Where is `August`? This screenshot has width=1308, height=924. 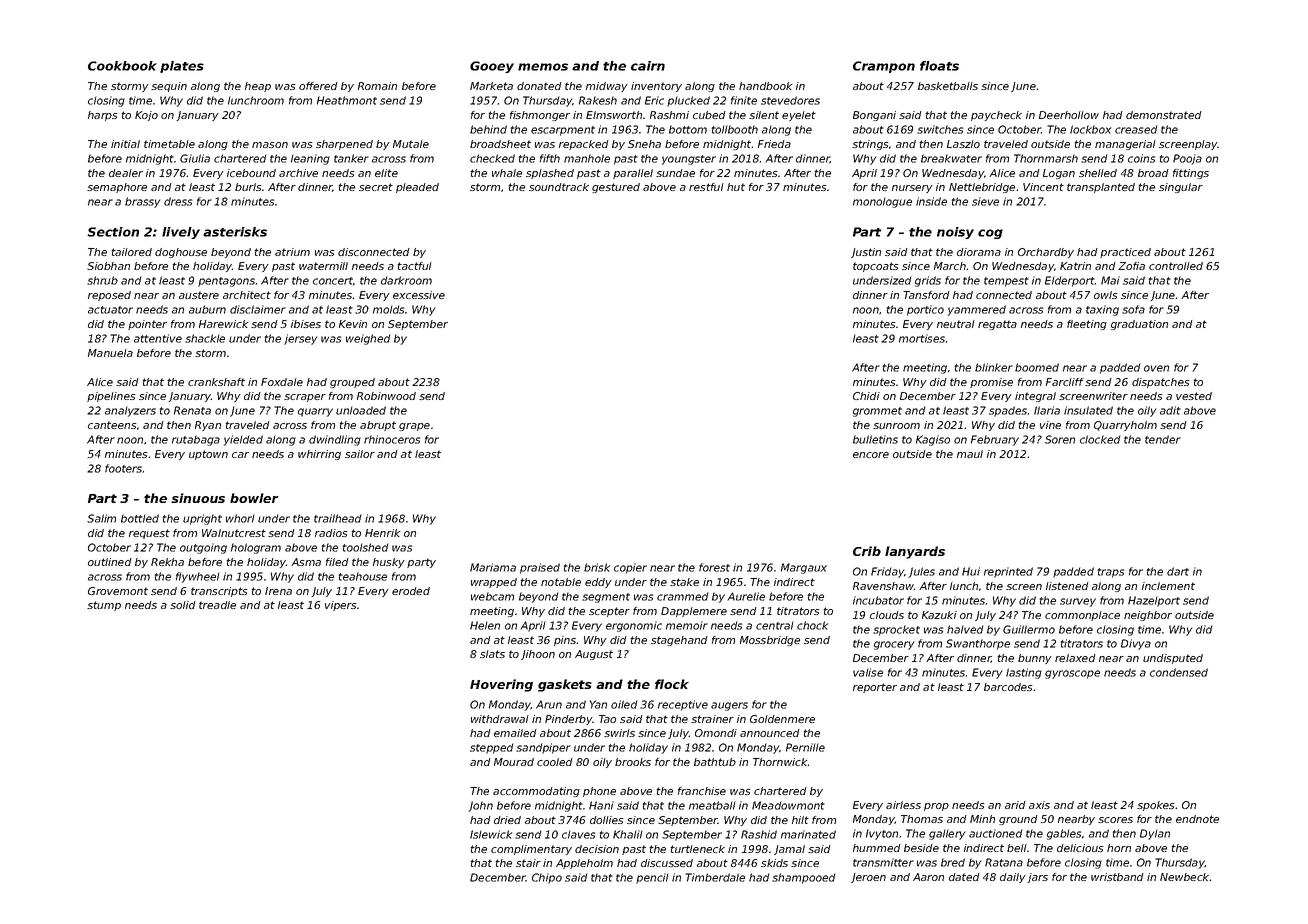
August is located at coordinates (594, 655).
